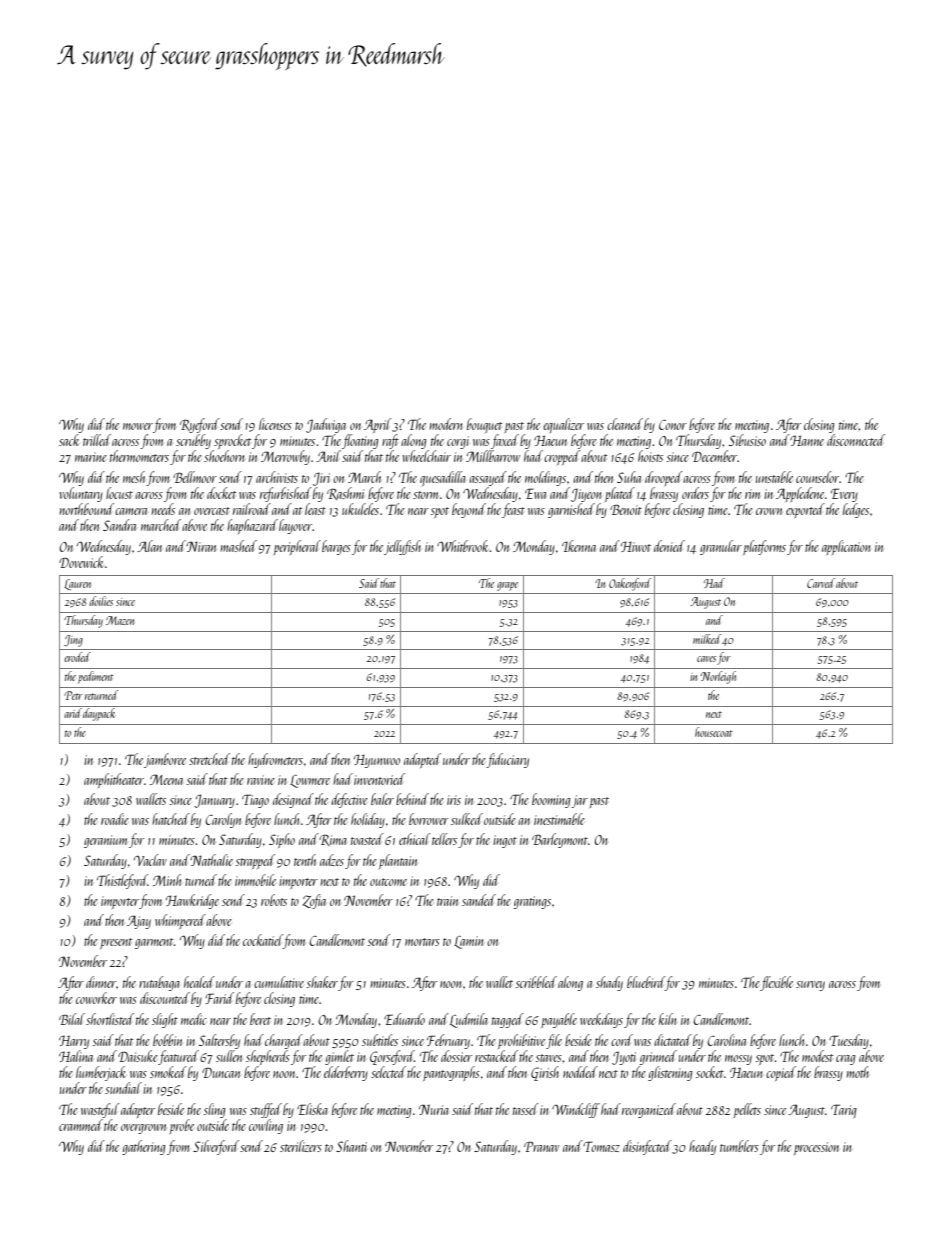  I want to click on barges, so click(336, 547).
